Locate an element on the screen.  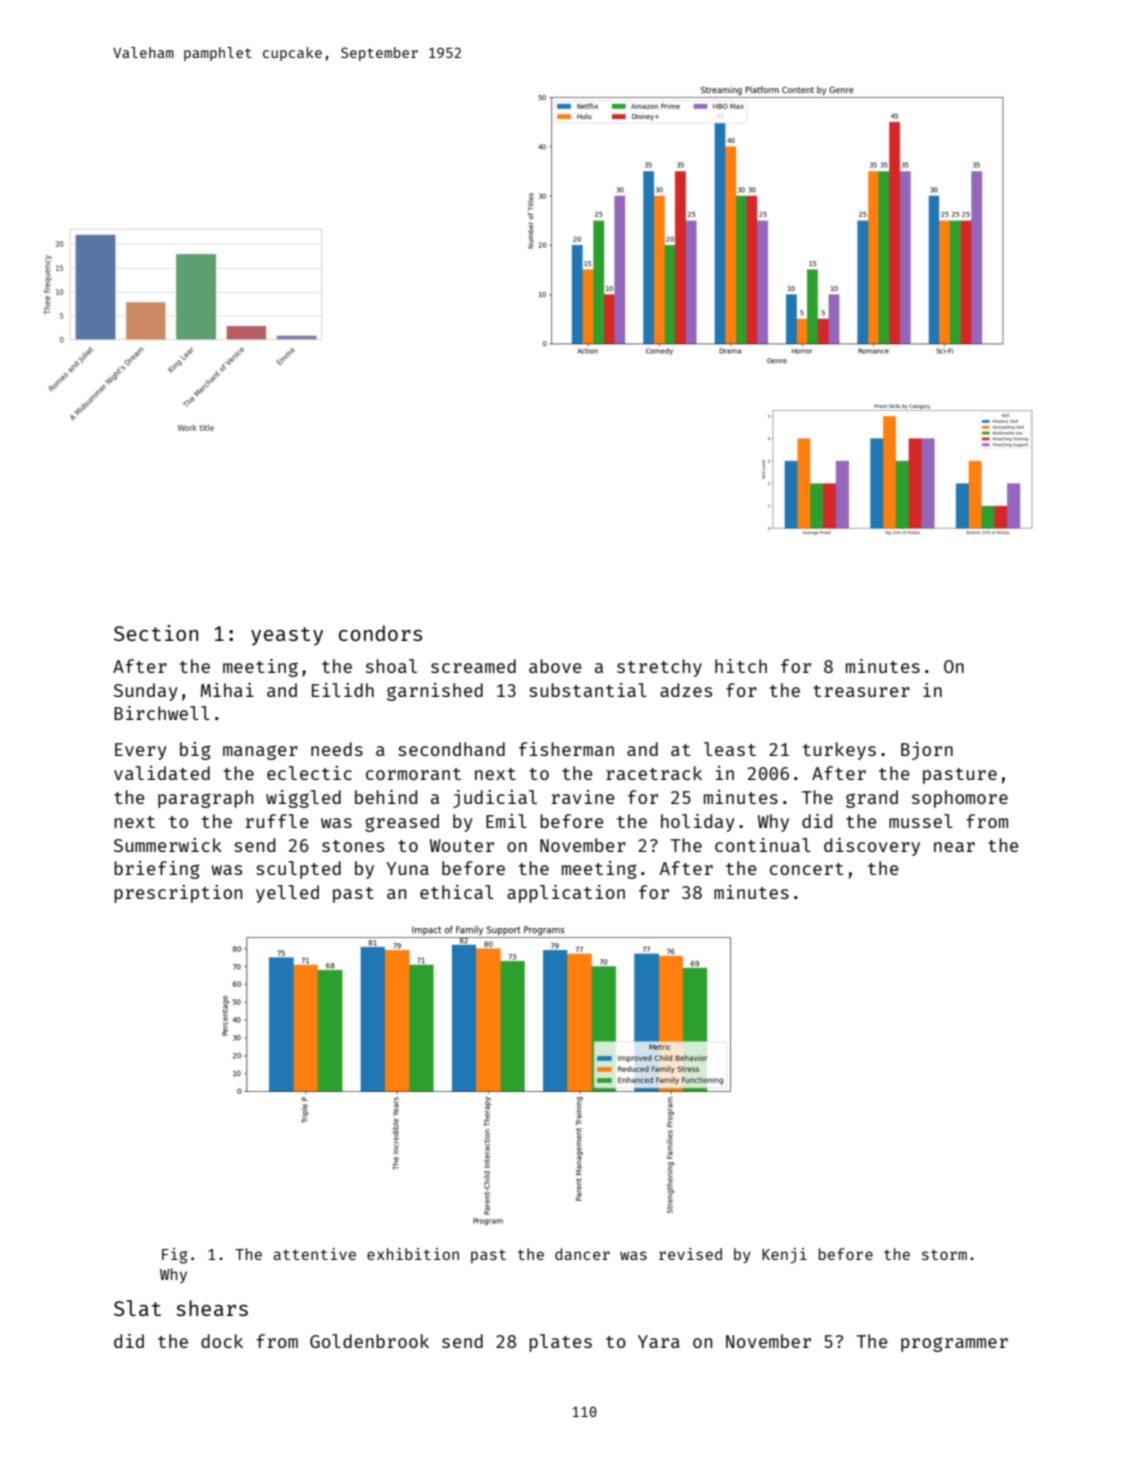
yelled is located at coordinates (287, 894).
